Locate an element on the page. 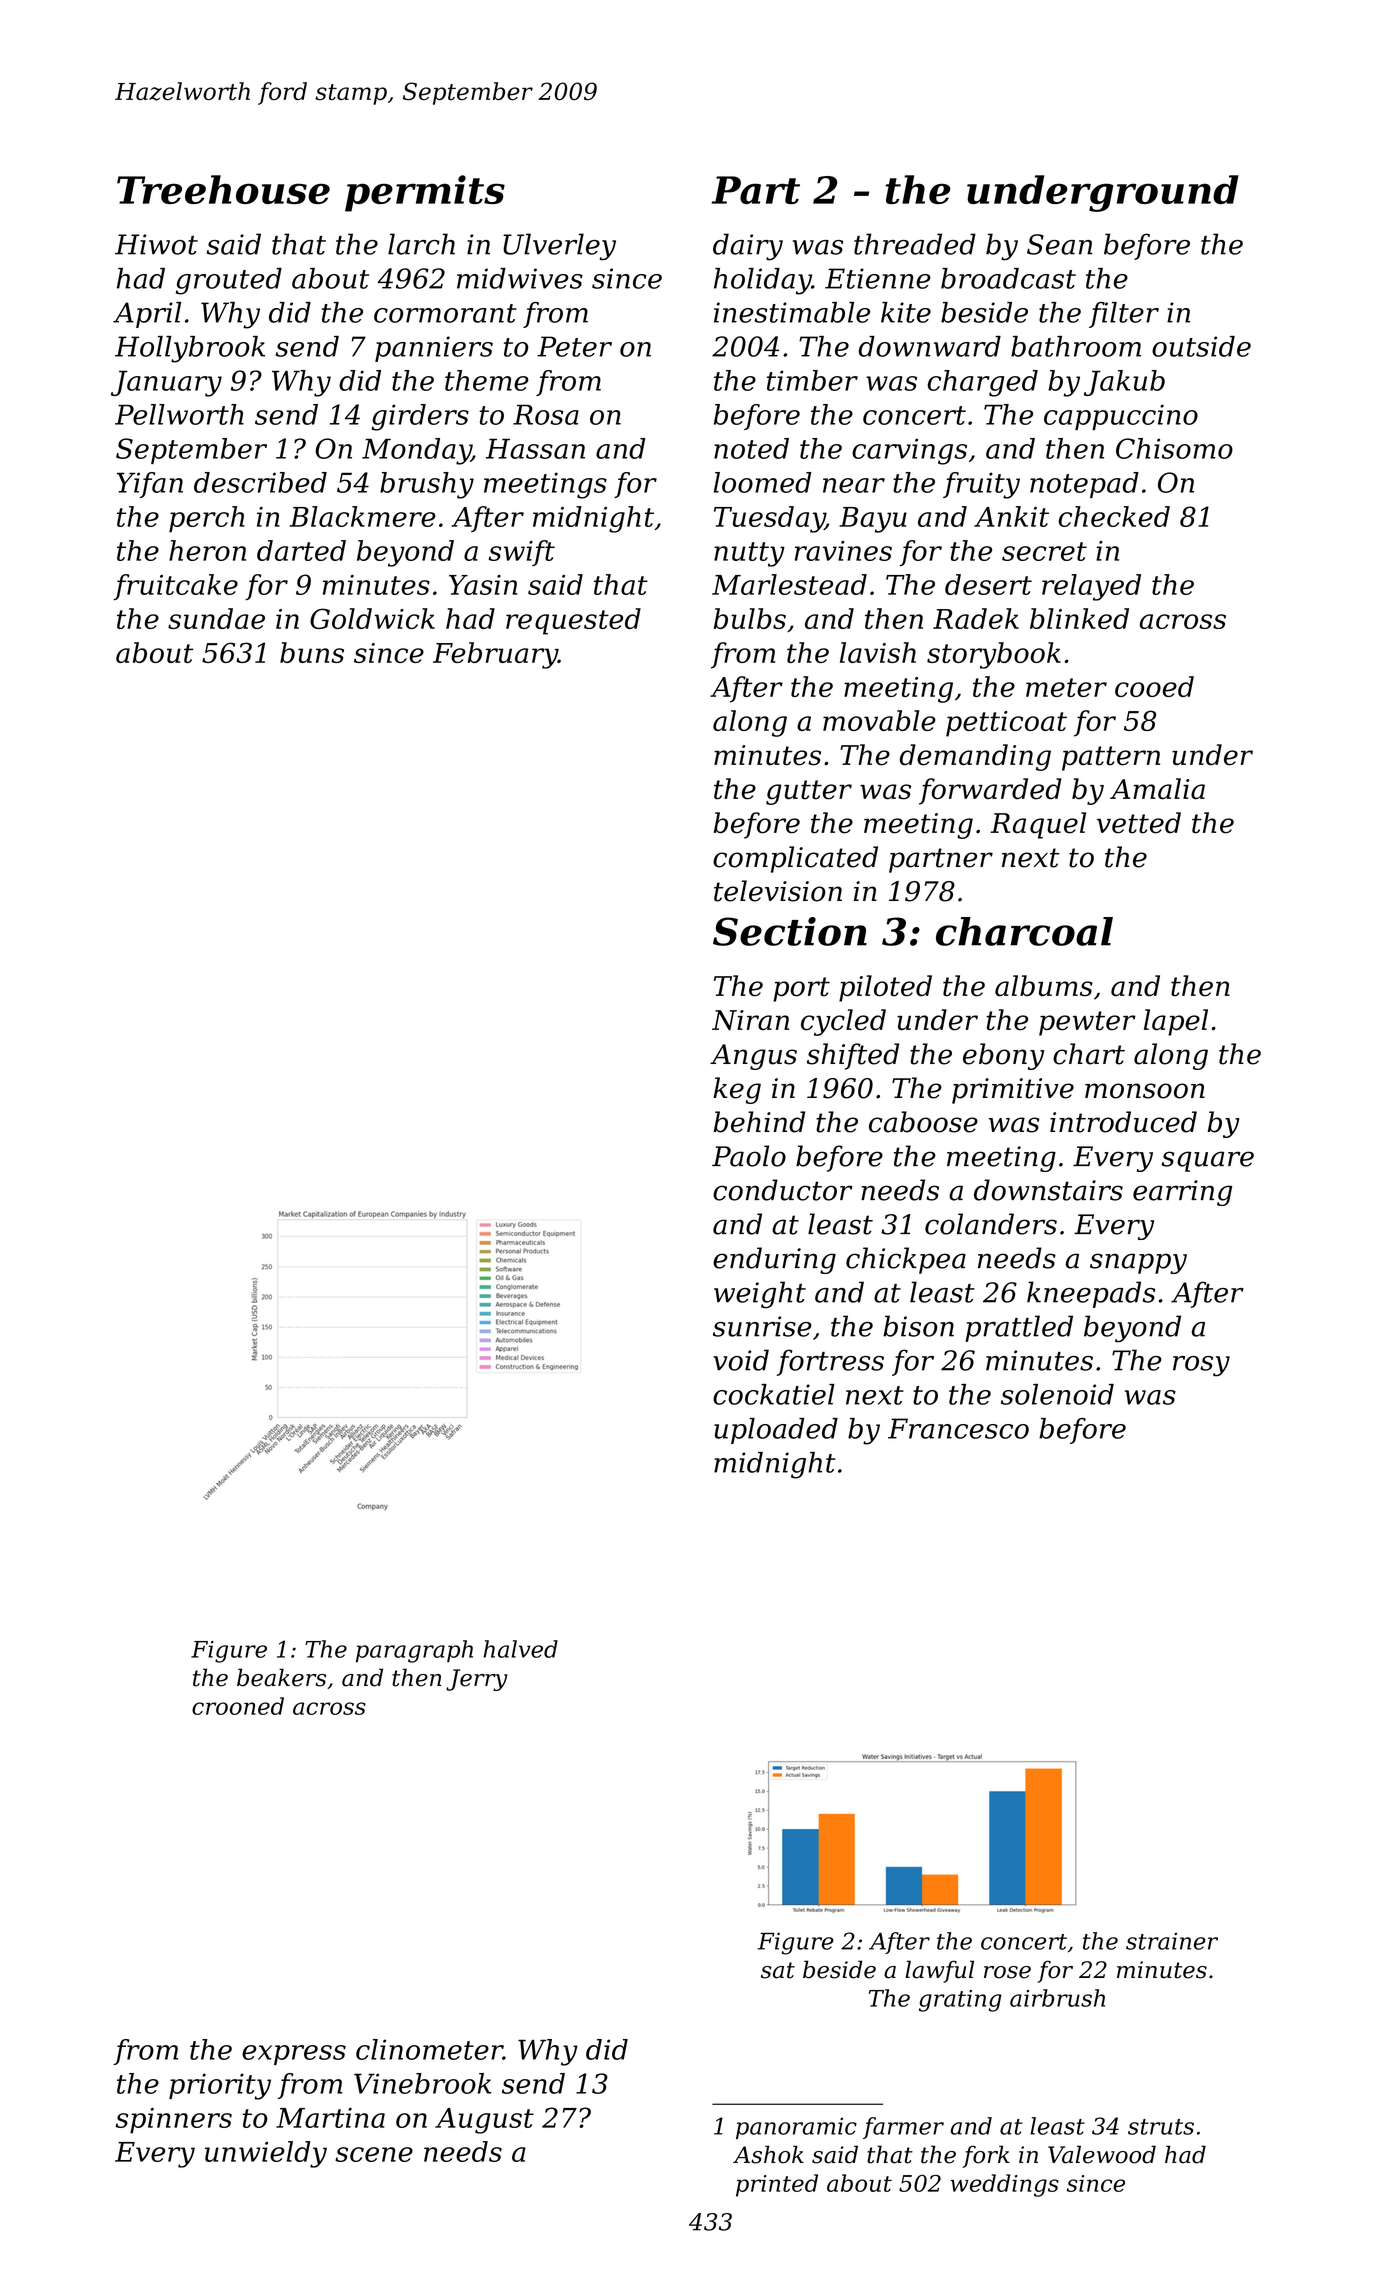  weight is located at coordinates (760, 1295).
